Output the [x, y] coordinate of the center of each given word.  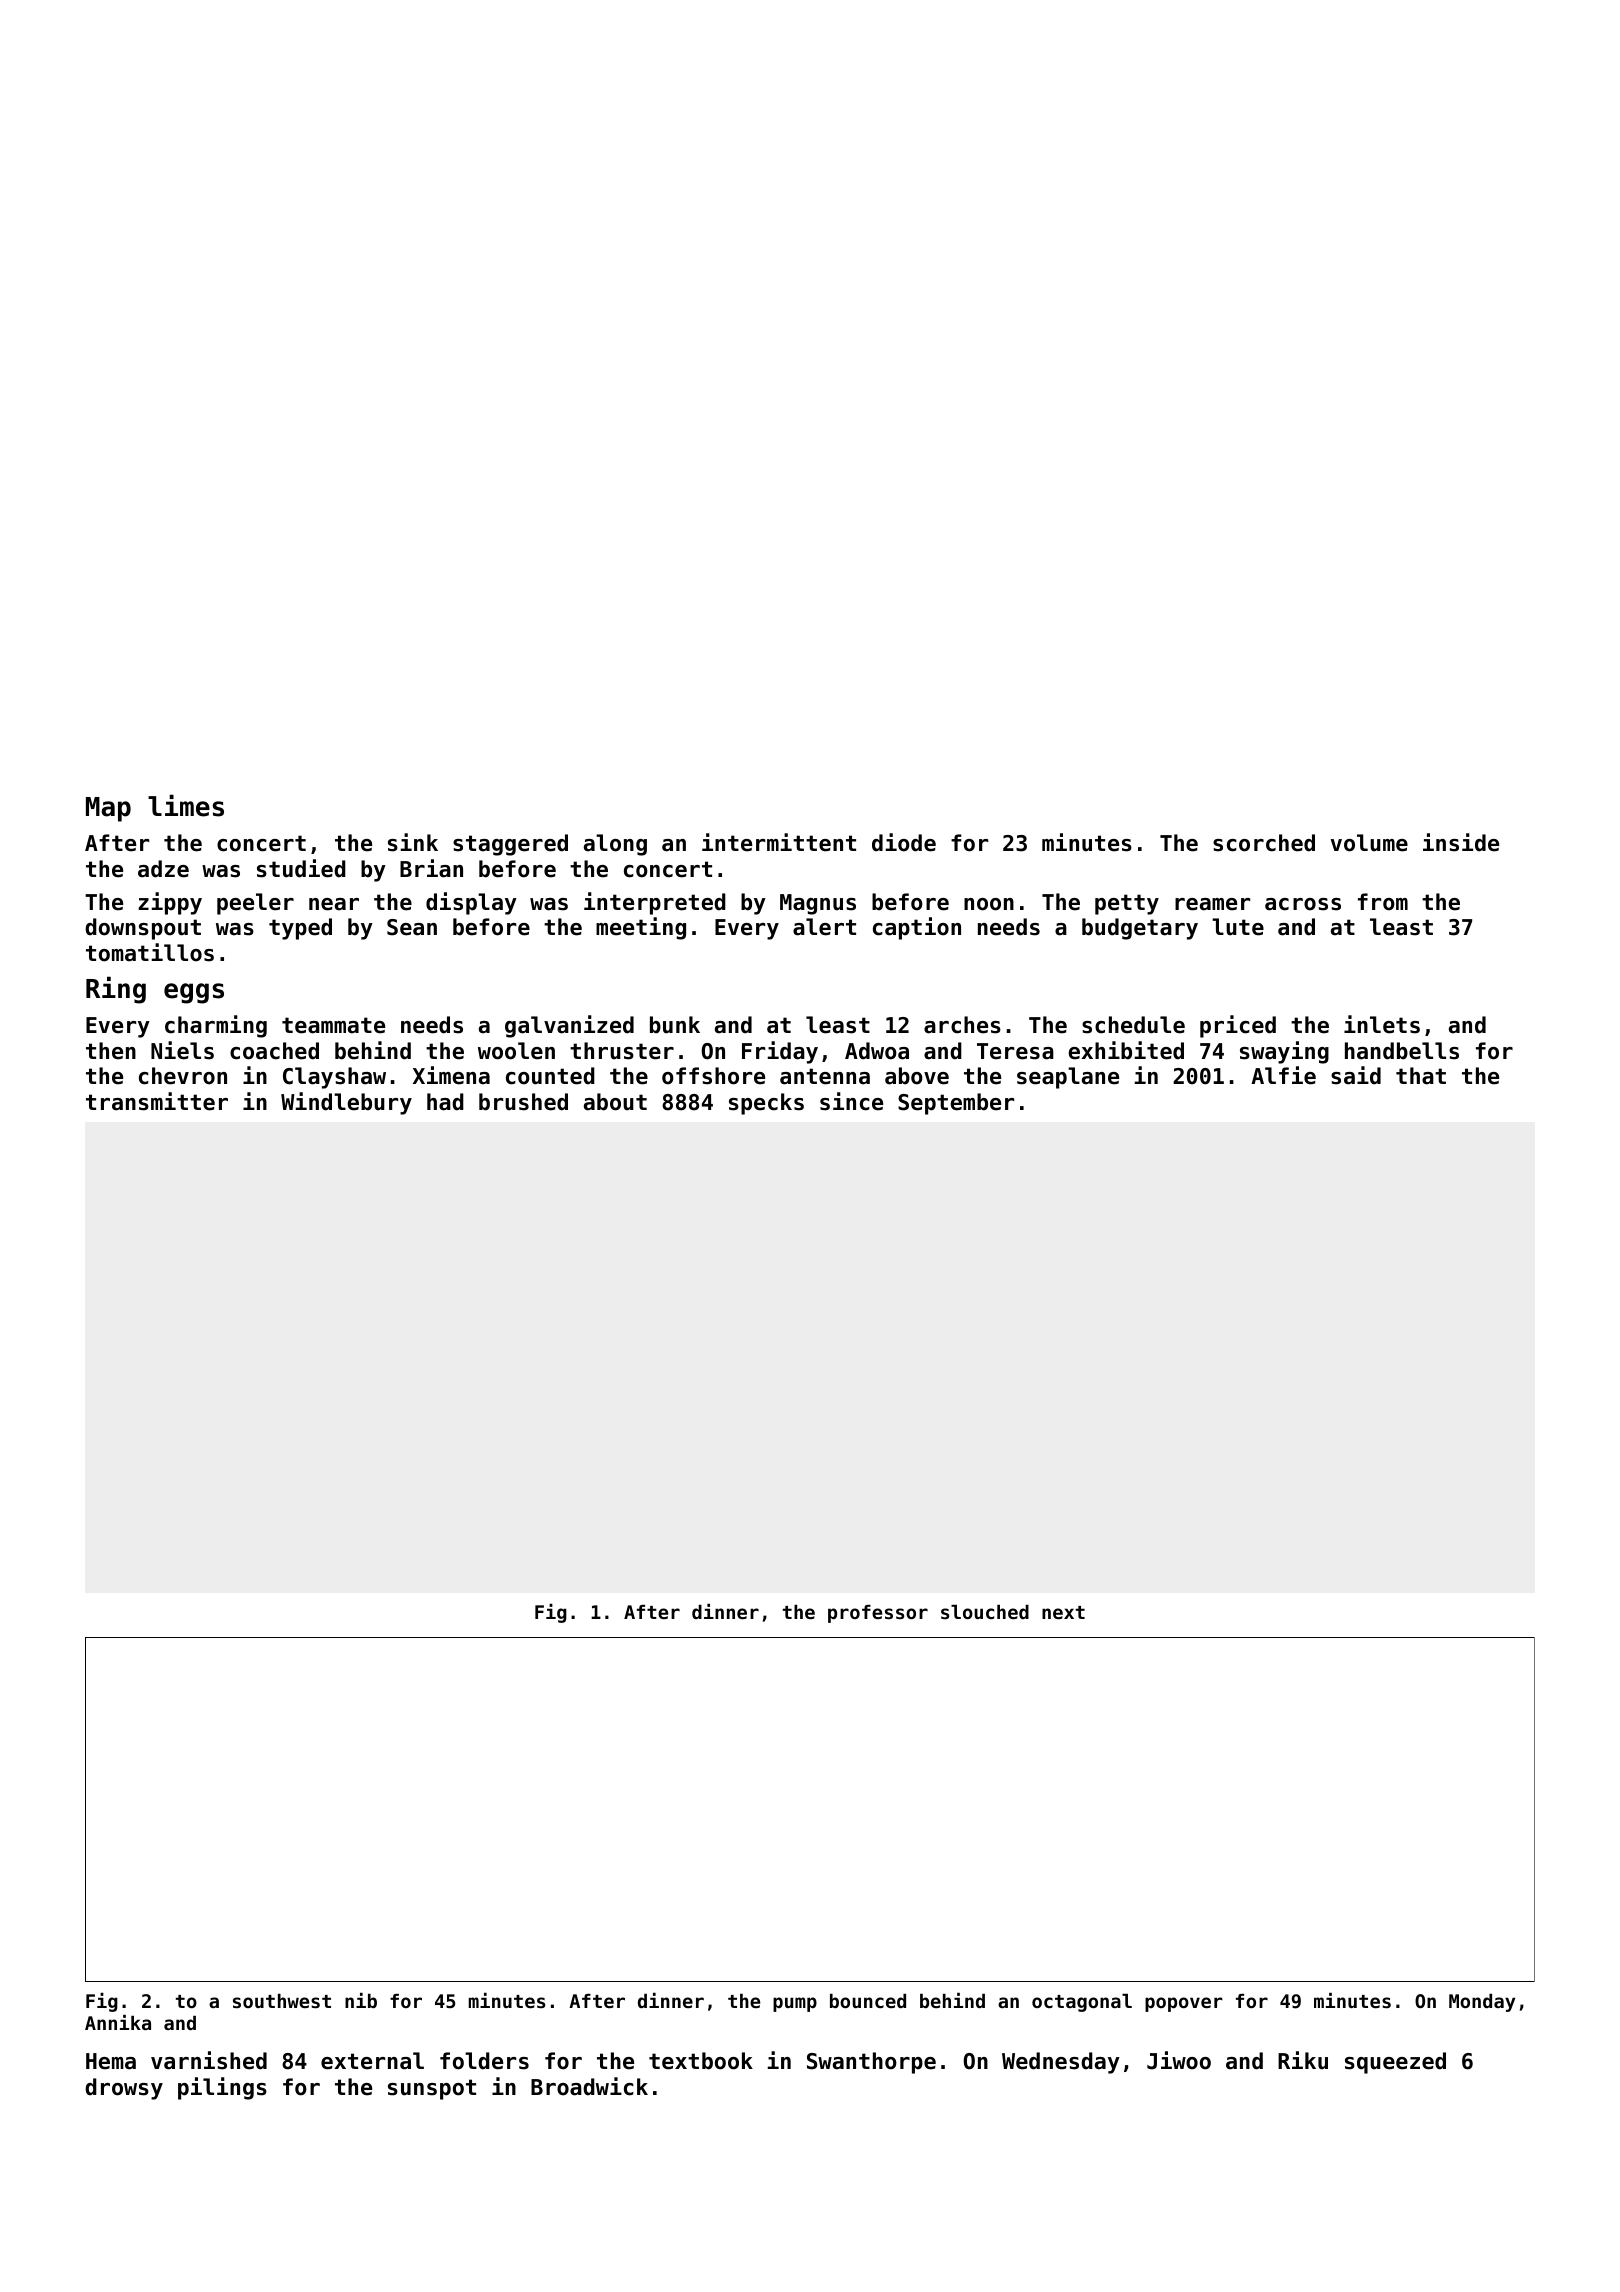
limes [186, 805]
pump [795, 2004]
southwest [282, 2001]
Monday [1482, 2003]
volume [1369, 843]
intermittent [779, 842]
